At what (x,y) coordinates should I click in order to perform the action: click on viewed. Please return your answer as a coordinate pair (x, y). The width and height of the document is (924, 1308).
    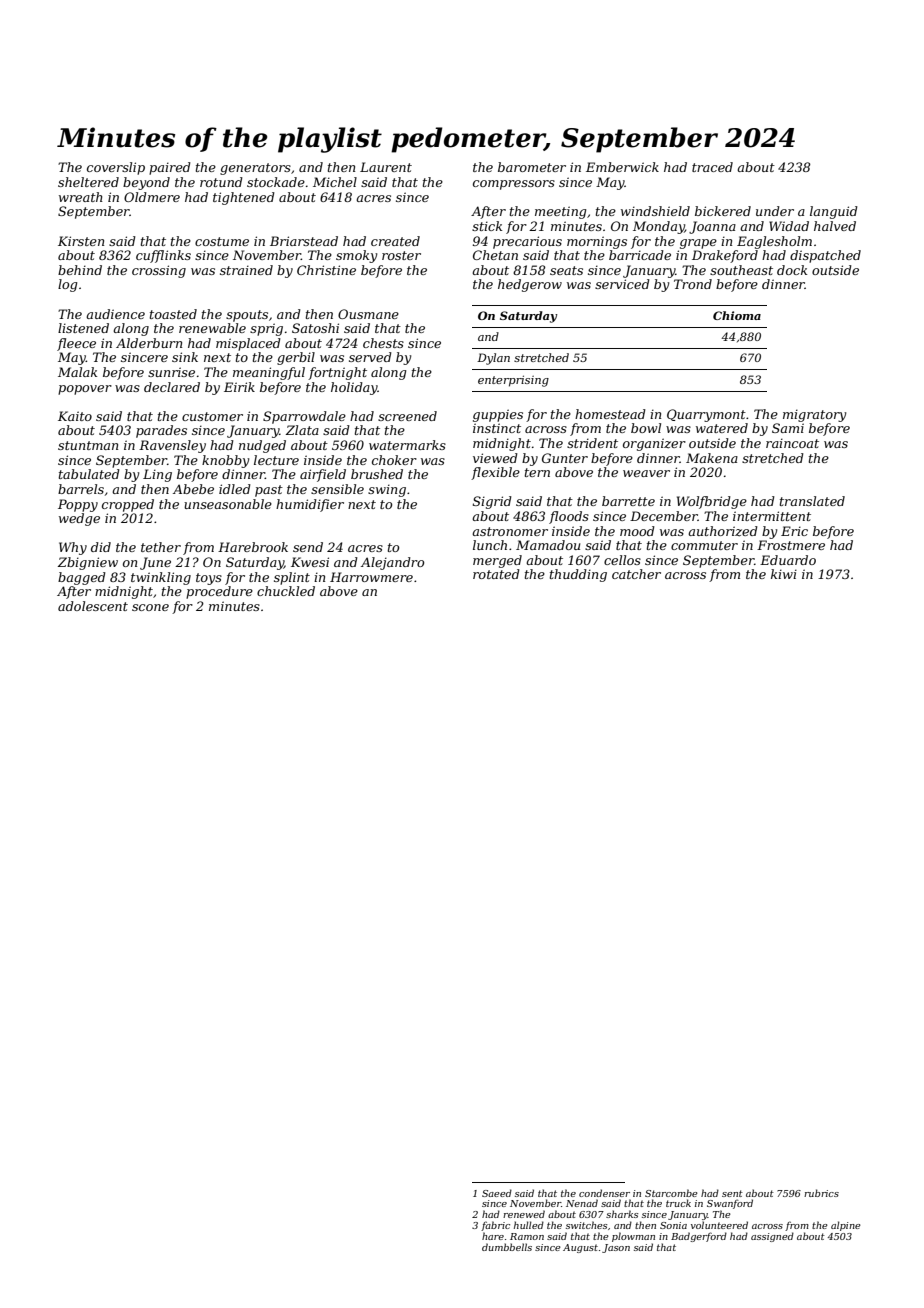
    Looking at the image, I should click on (495, 458).
